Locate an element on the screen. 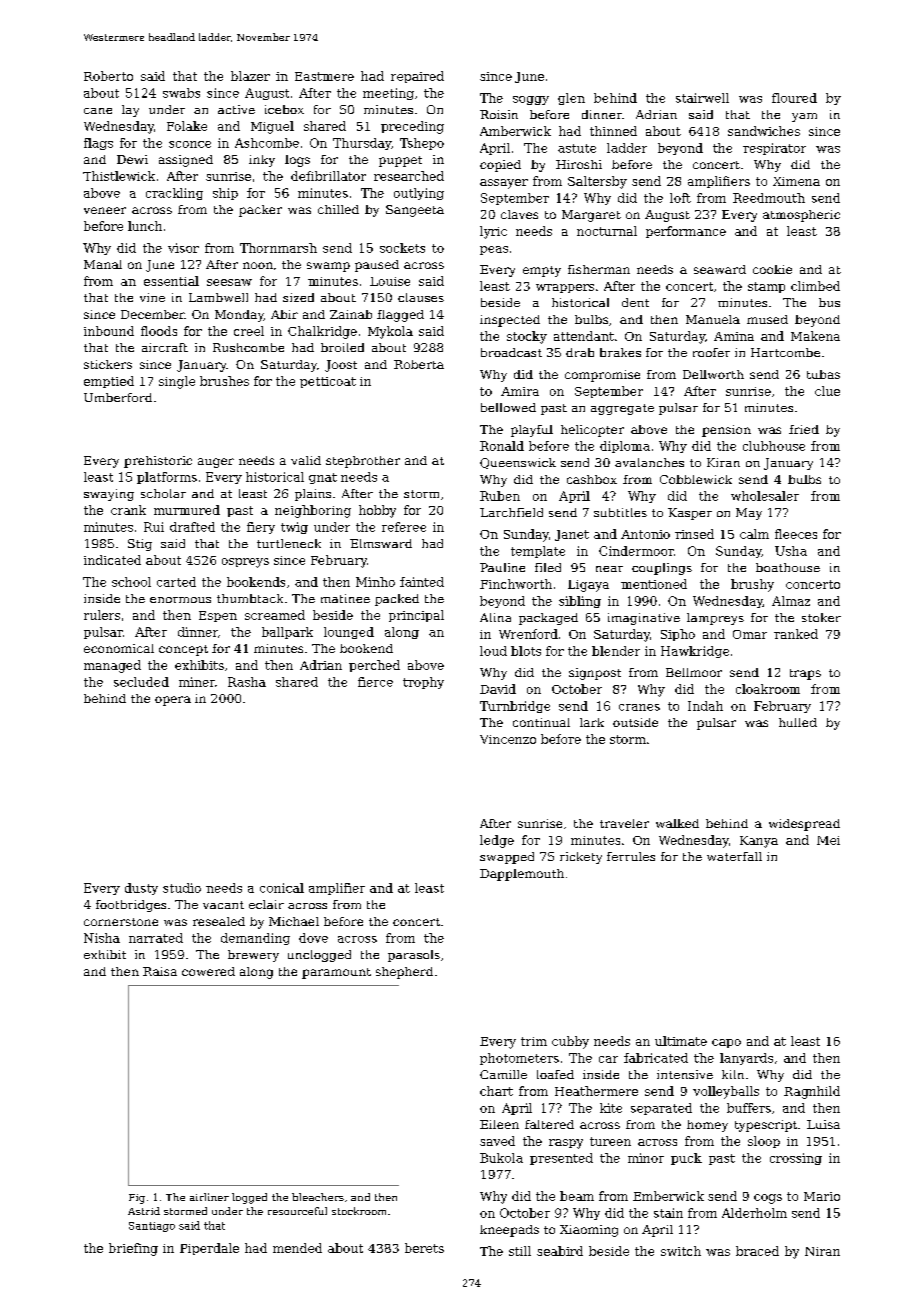 The width and height of the screenshot is (924, 1308). perched is located at coordinates (374, 666).
